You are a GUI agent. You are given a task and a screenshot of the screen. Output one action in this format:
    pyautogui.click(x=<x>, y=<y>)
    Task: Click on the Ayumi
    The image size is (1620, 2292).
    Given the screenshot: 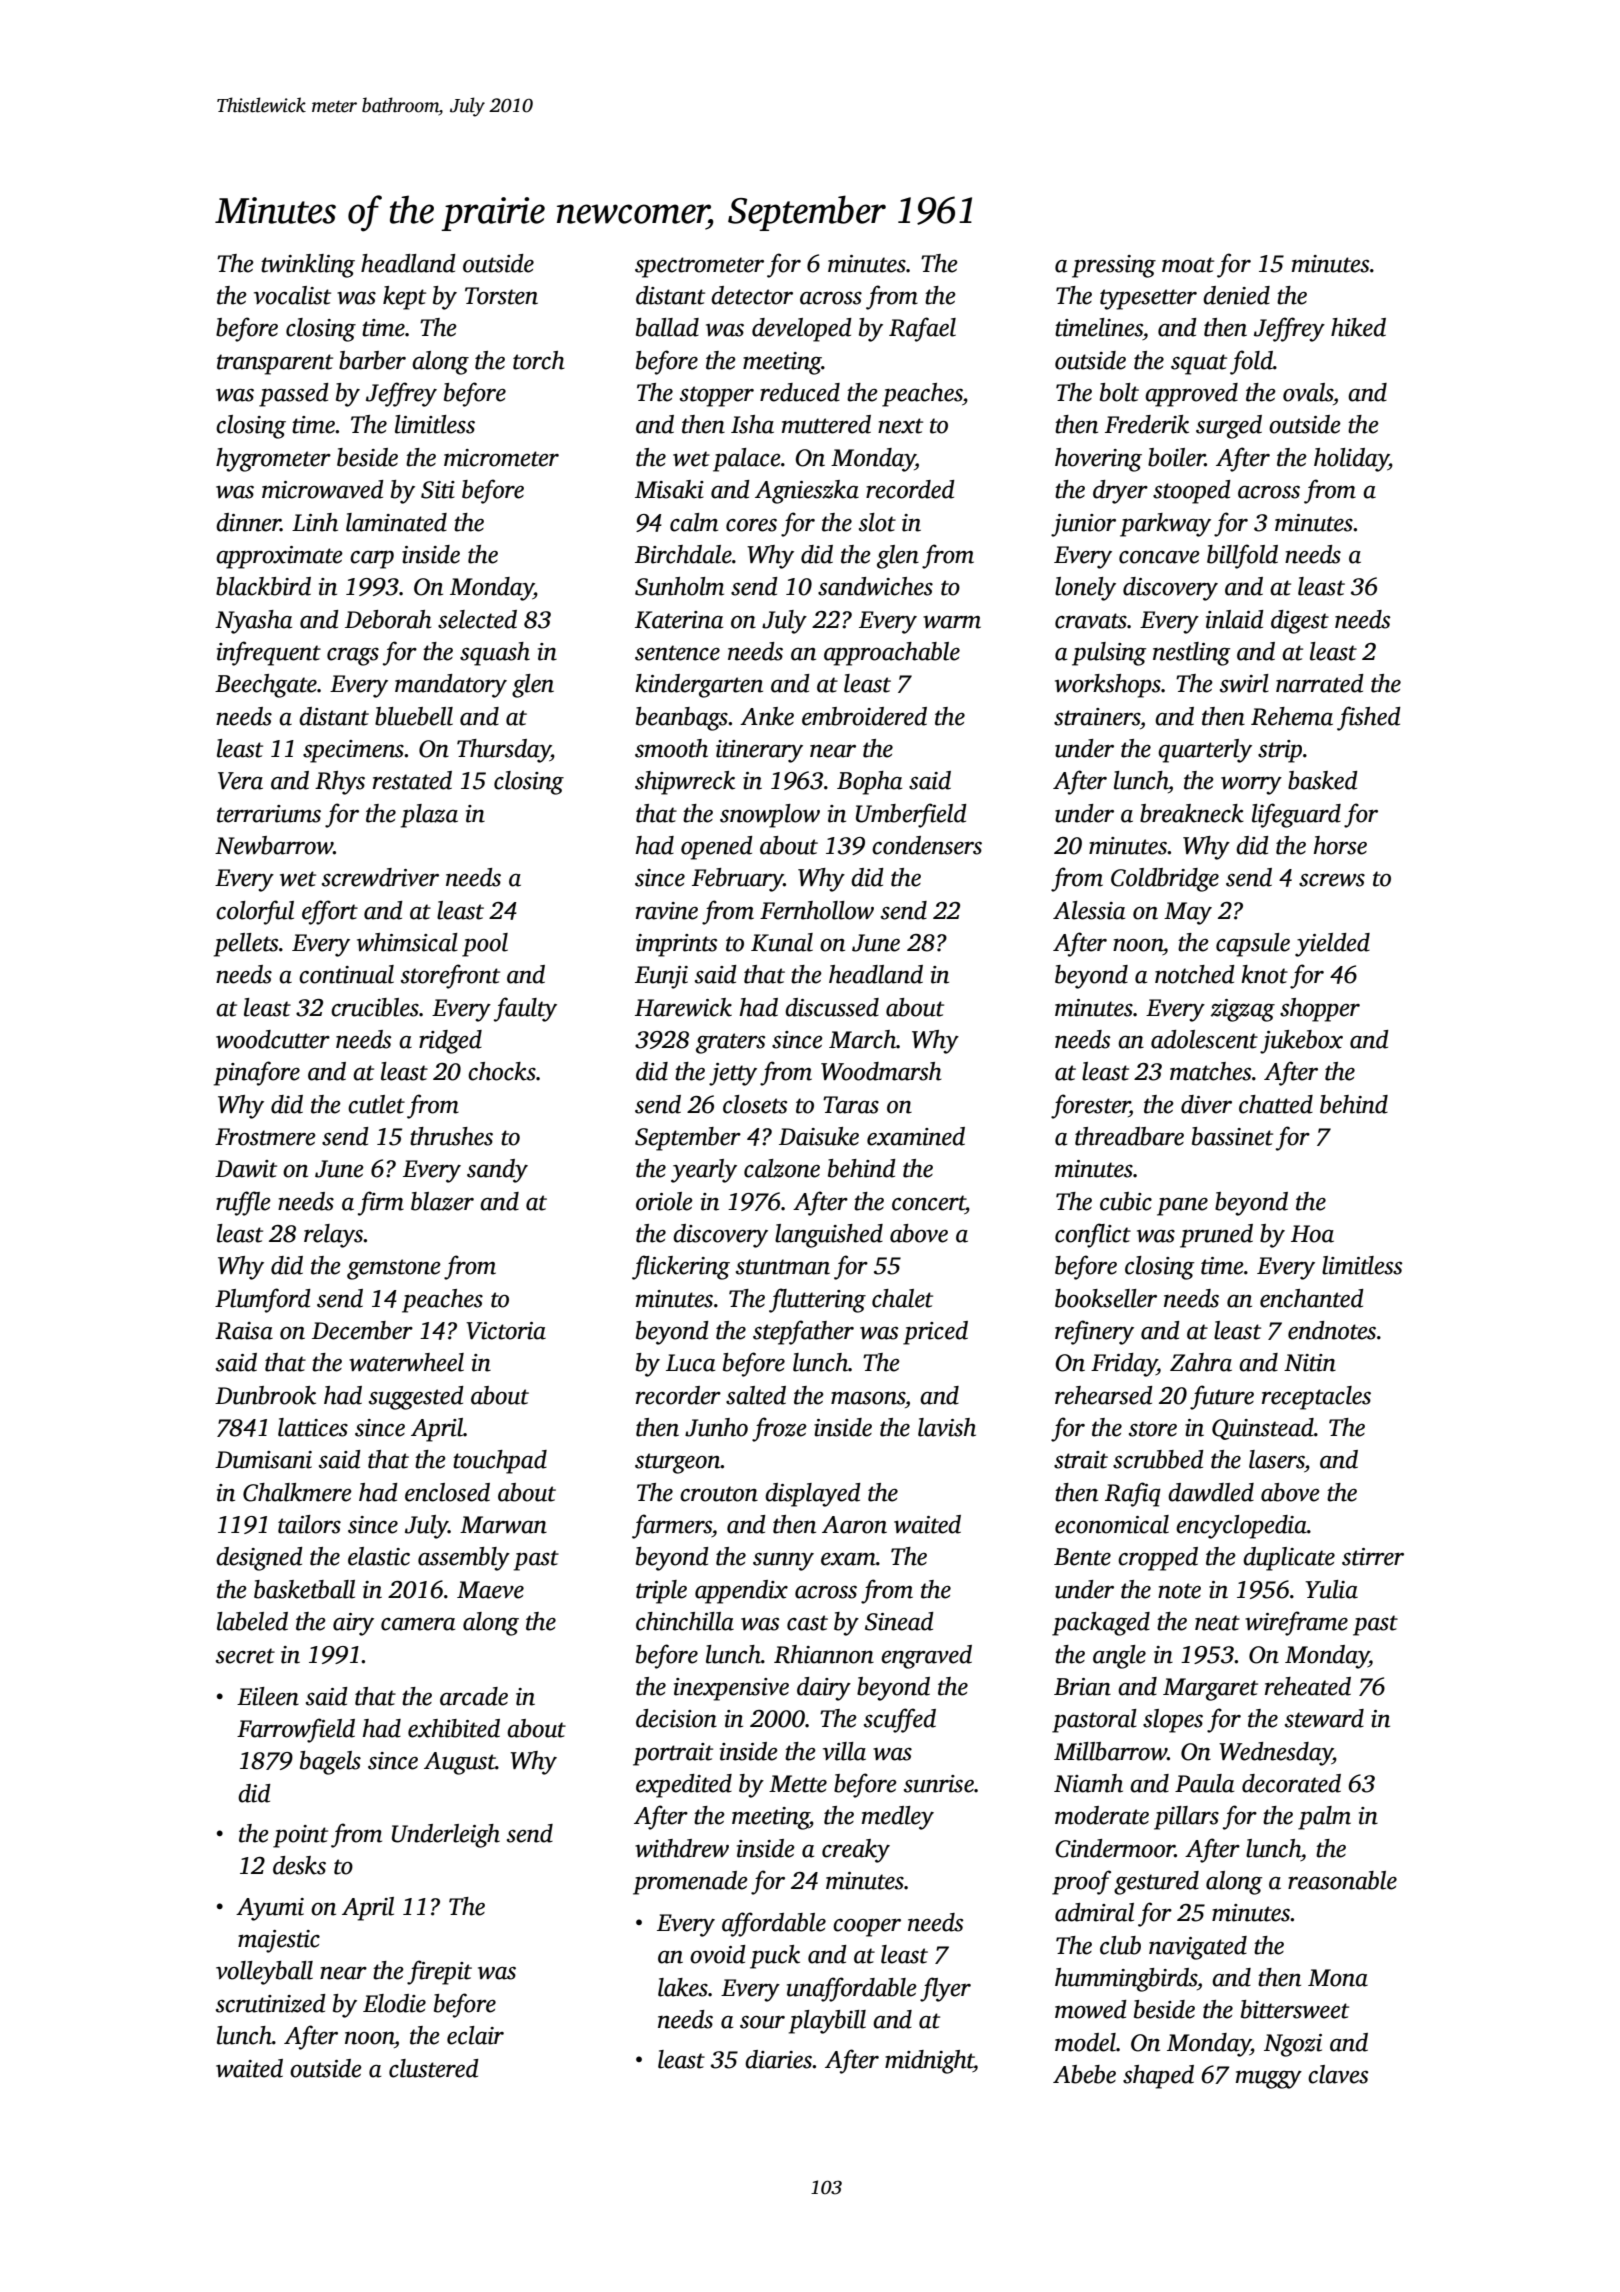 What is the action you would take?
    pyautogui.click(x=270, y=1909)
